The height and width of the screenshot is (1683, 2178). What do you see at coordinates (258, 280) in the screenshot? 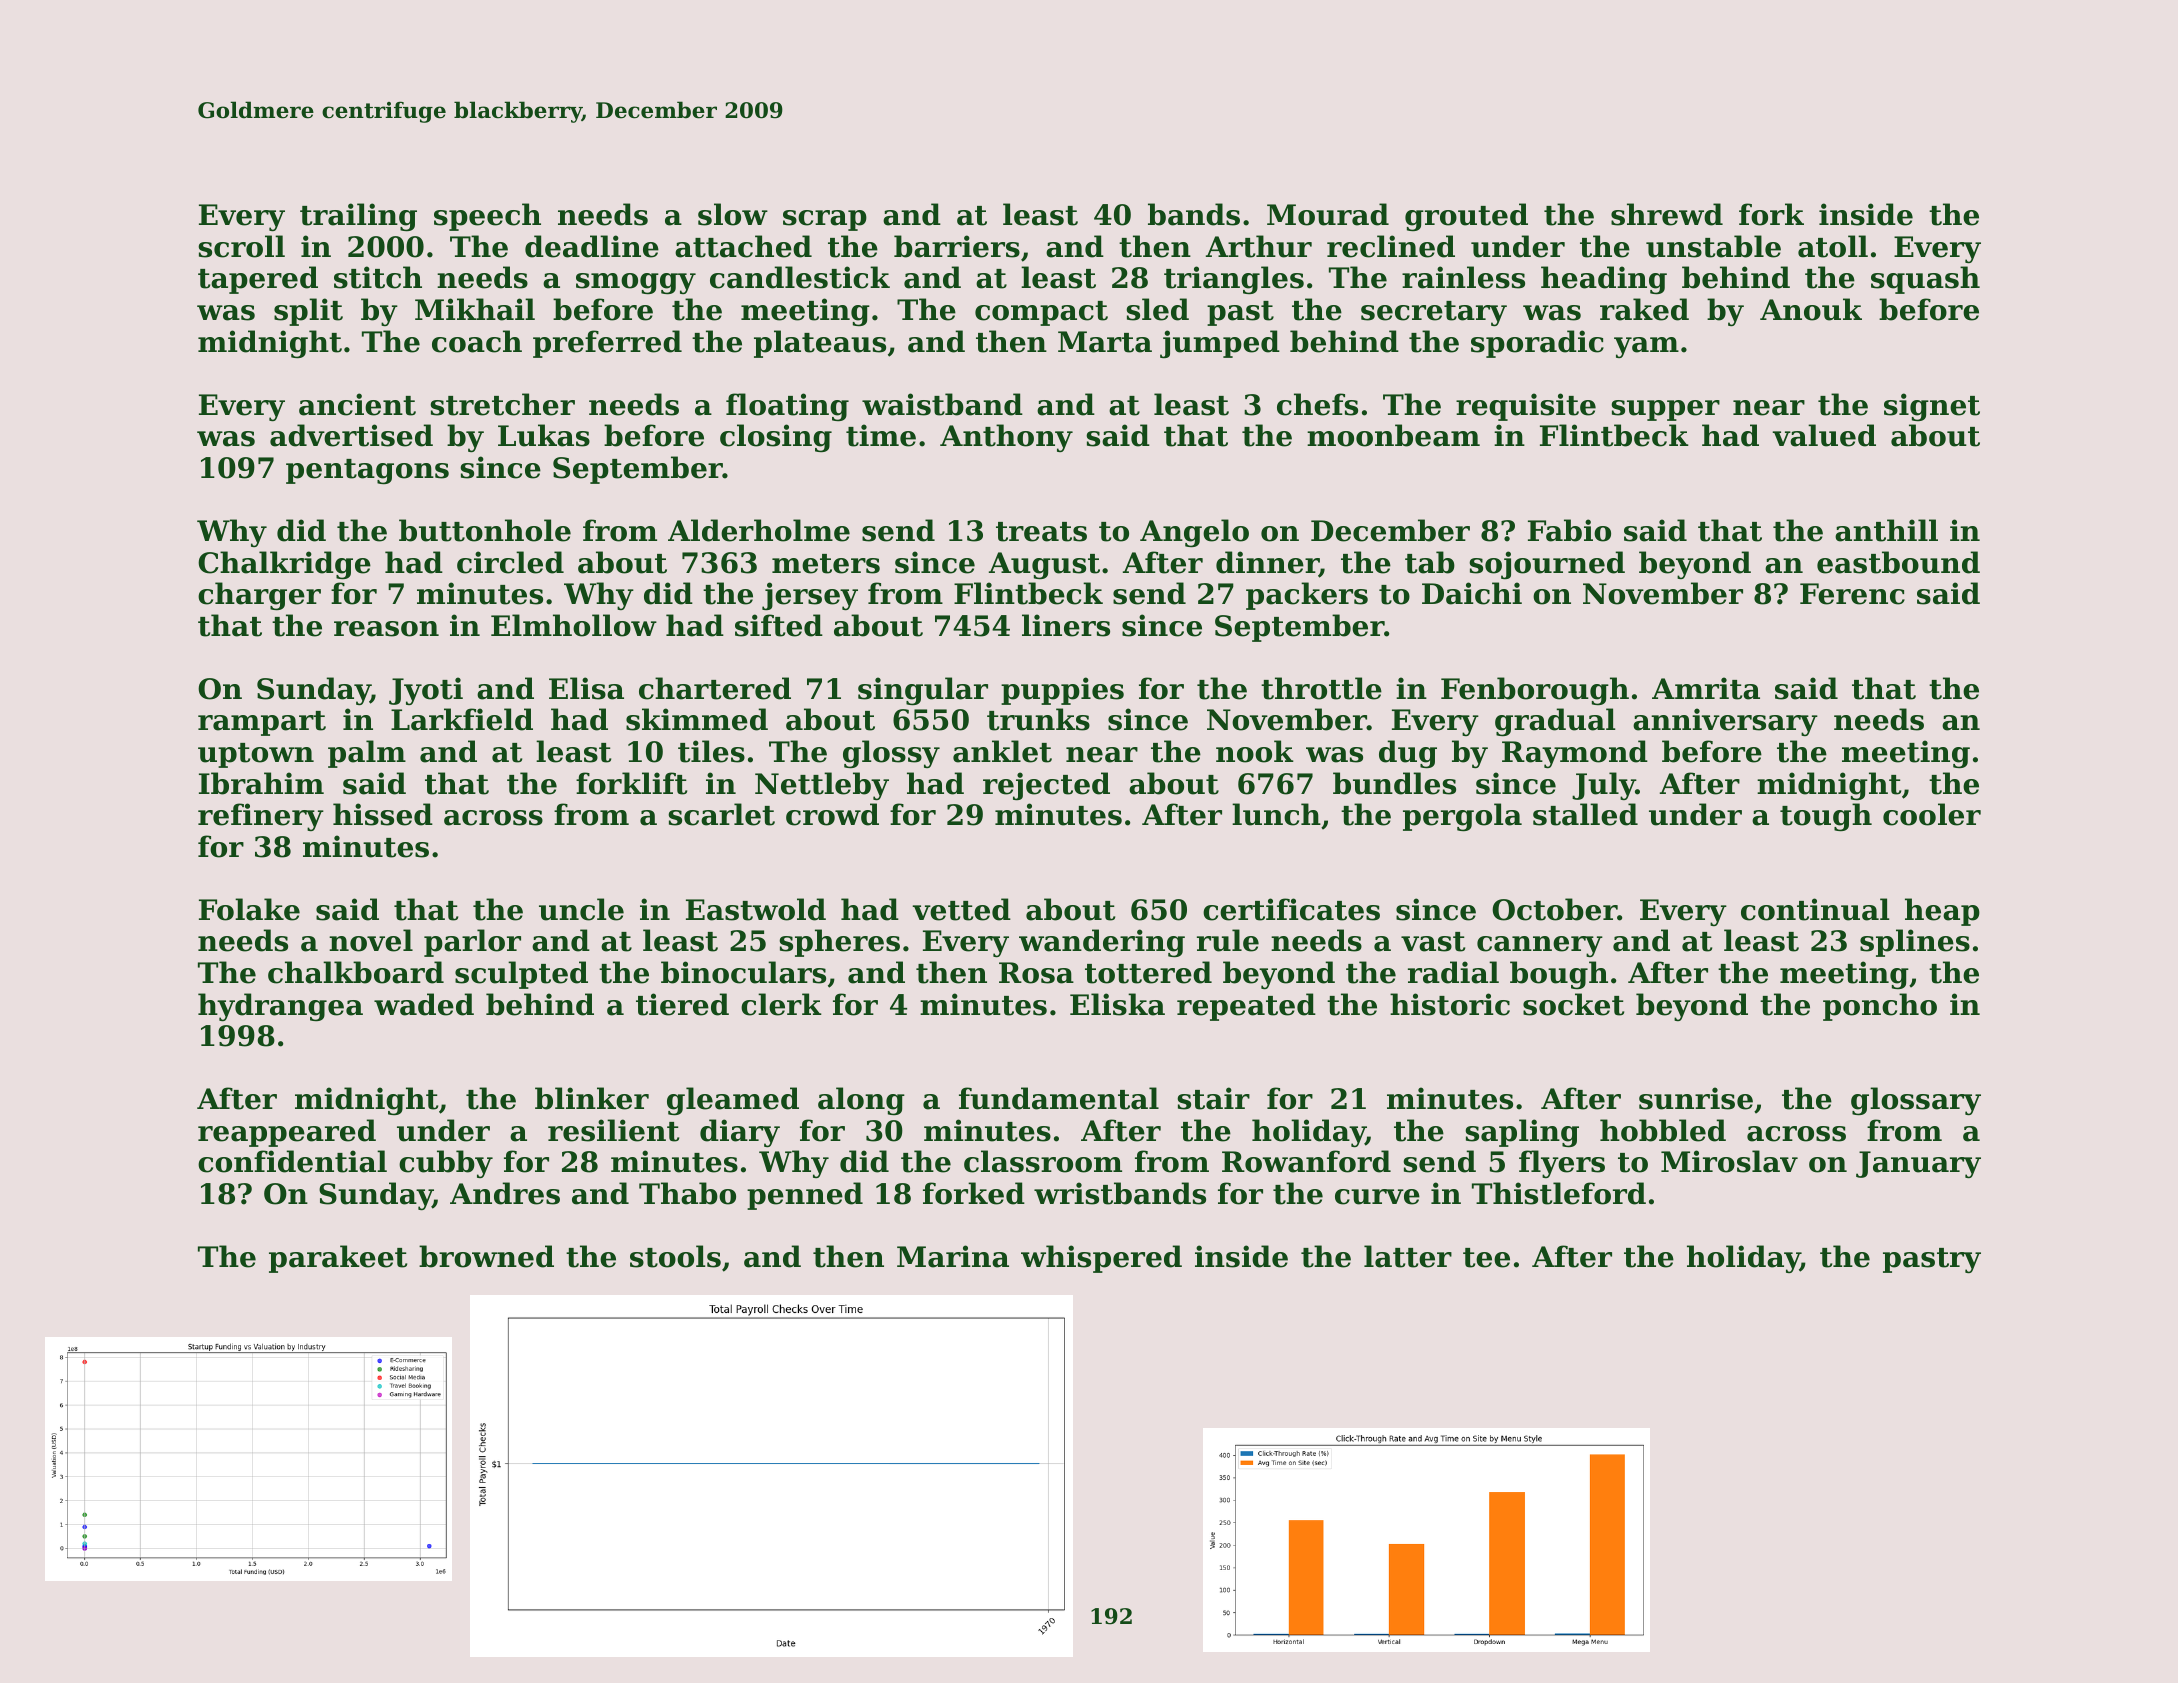
I see `tapered` at bounding box center [258, 280].
